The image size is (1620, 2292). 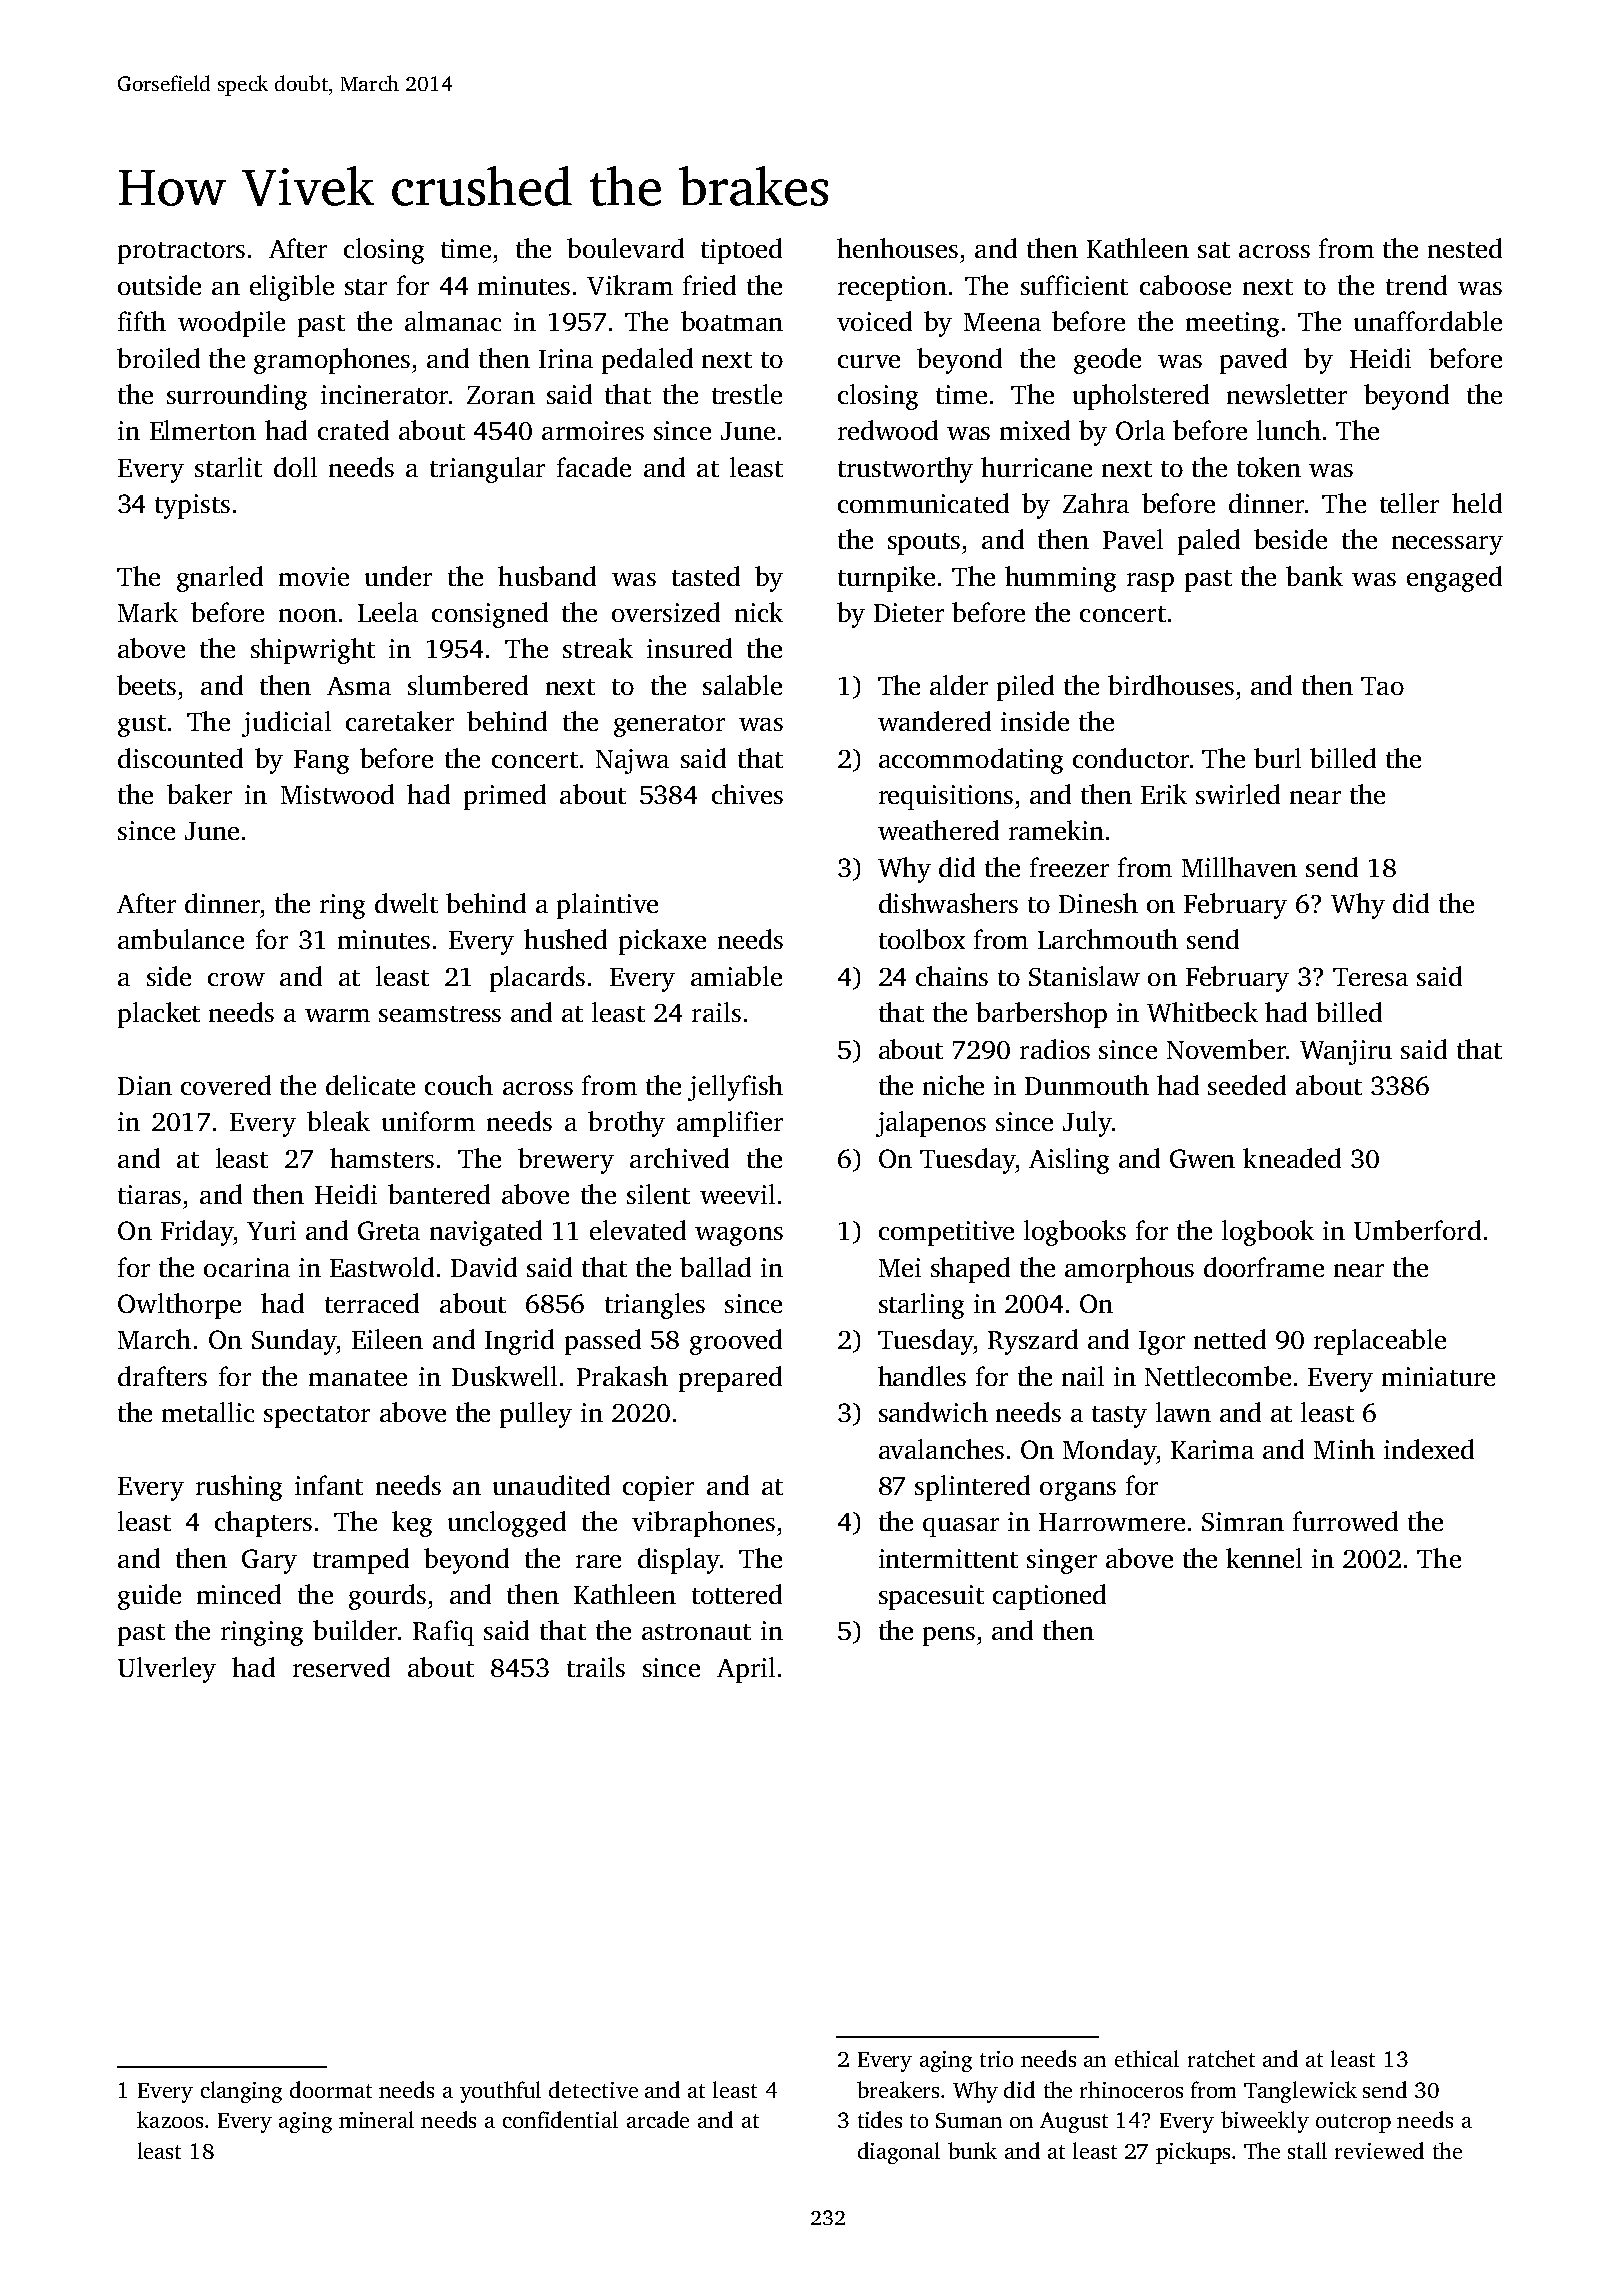 What do you see at coordinates (1429, 1449) in the document?
I see `indexed` at bounding box center [1429, 1449].
